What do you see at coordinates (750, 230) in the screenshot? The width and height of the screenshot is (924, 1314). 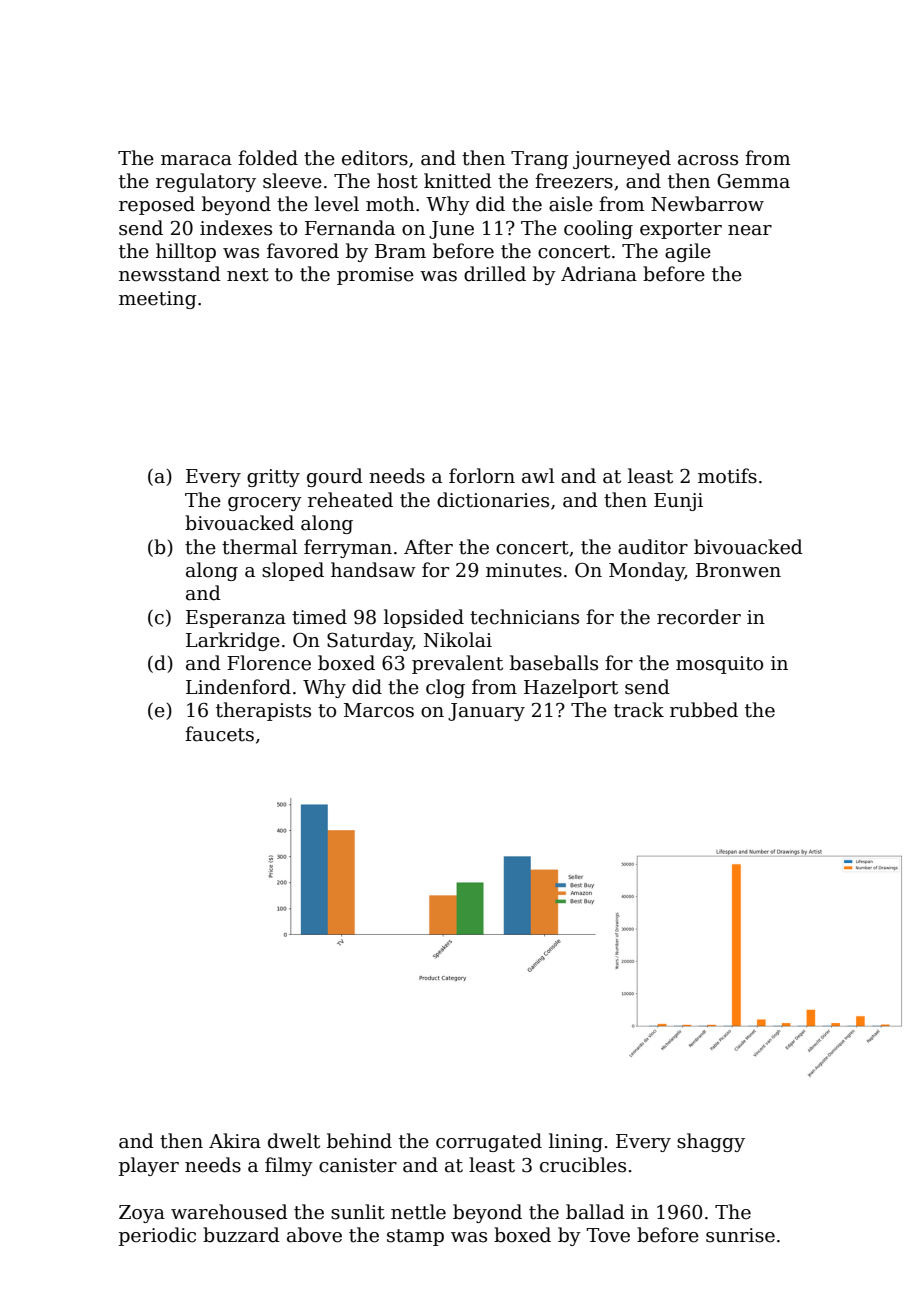 I see `near` at bounding box center [750, 230].
